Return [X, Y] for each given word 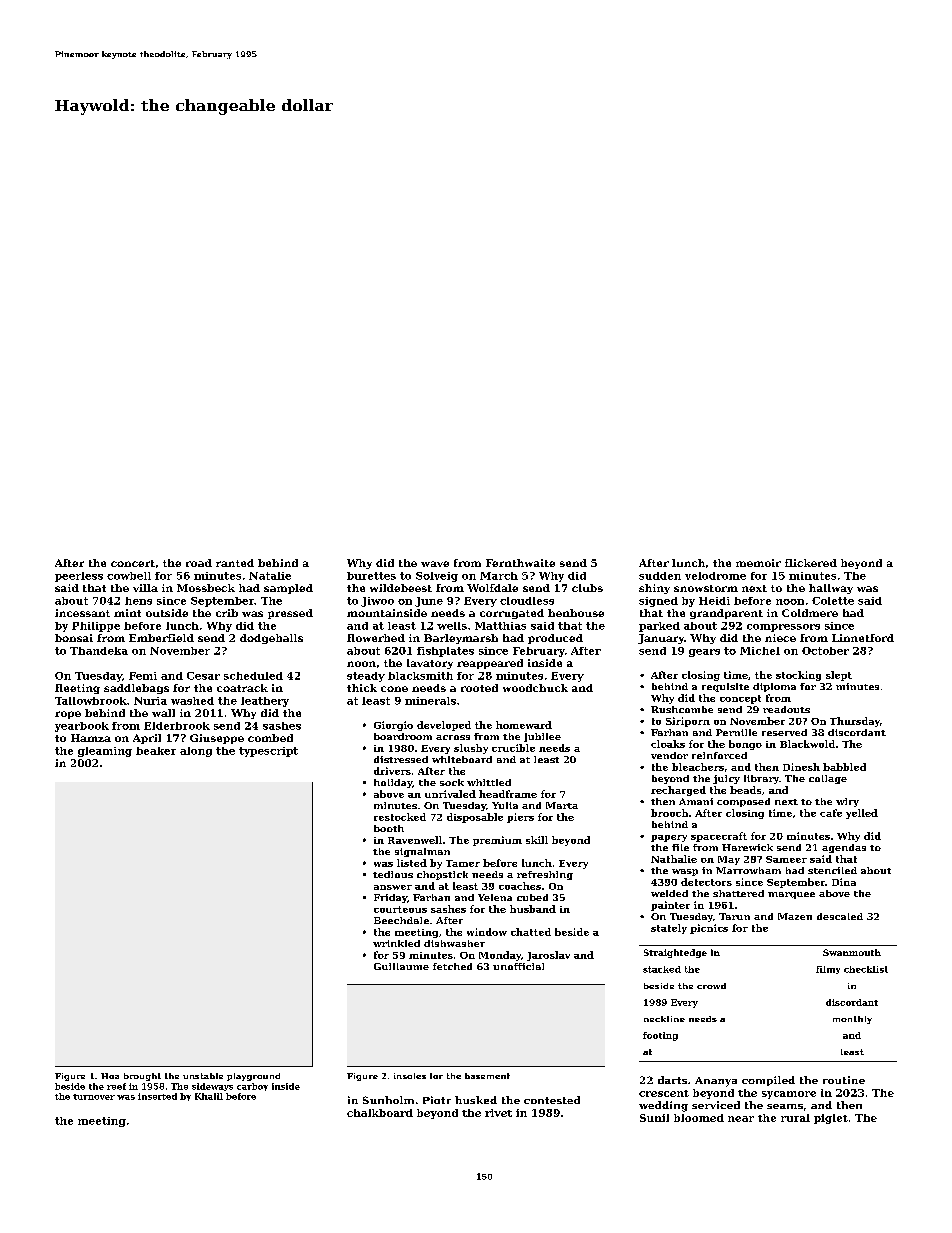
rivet [498, 1113]
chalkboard [380, 1113]
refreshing [545, 875]
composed [743, 802]
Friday [390, 898]
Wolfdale [492, 588]
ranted [235, 563]
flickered [811, 563]
